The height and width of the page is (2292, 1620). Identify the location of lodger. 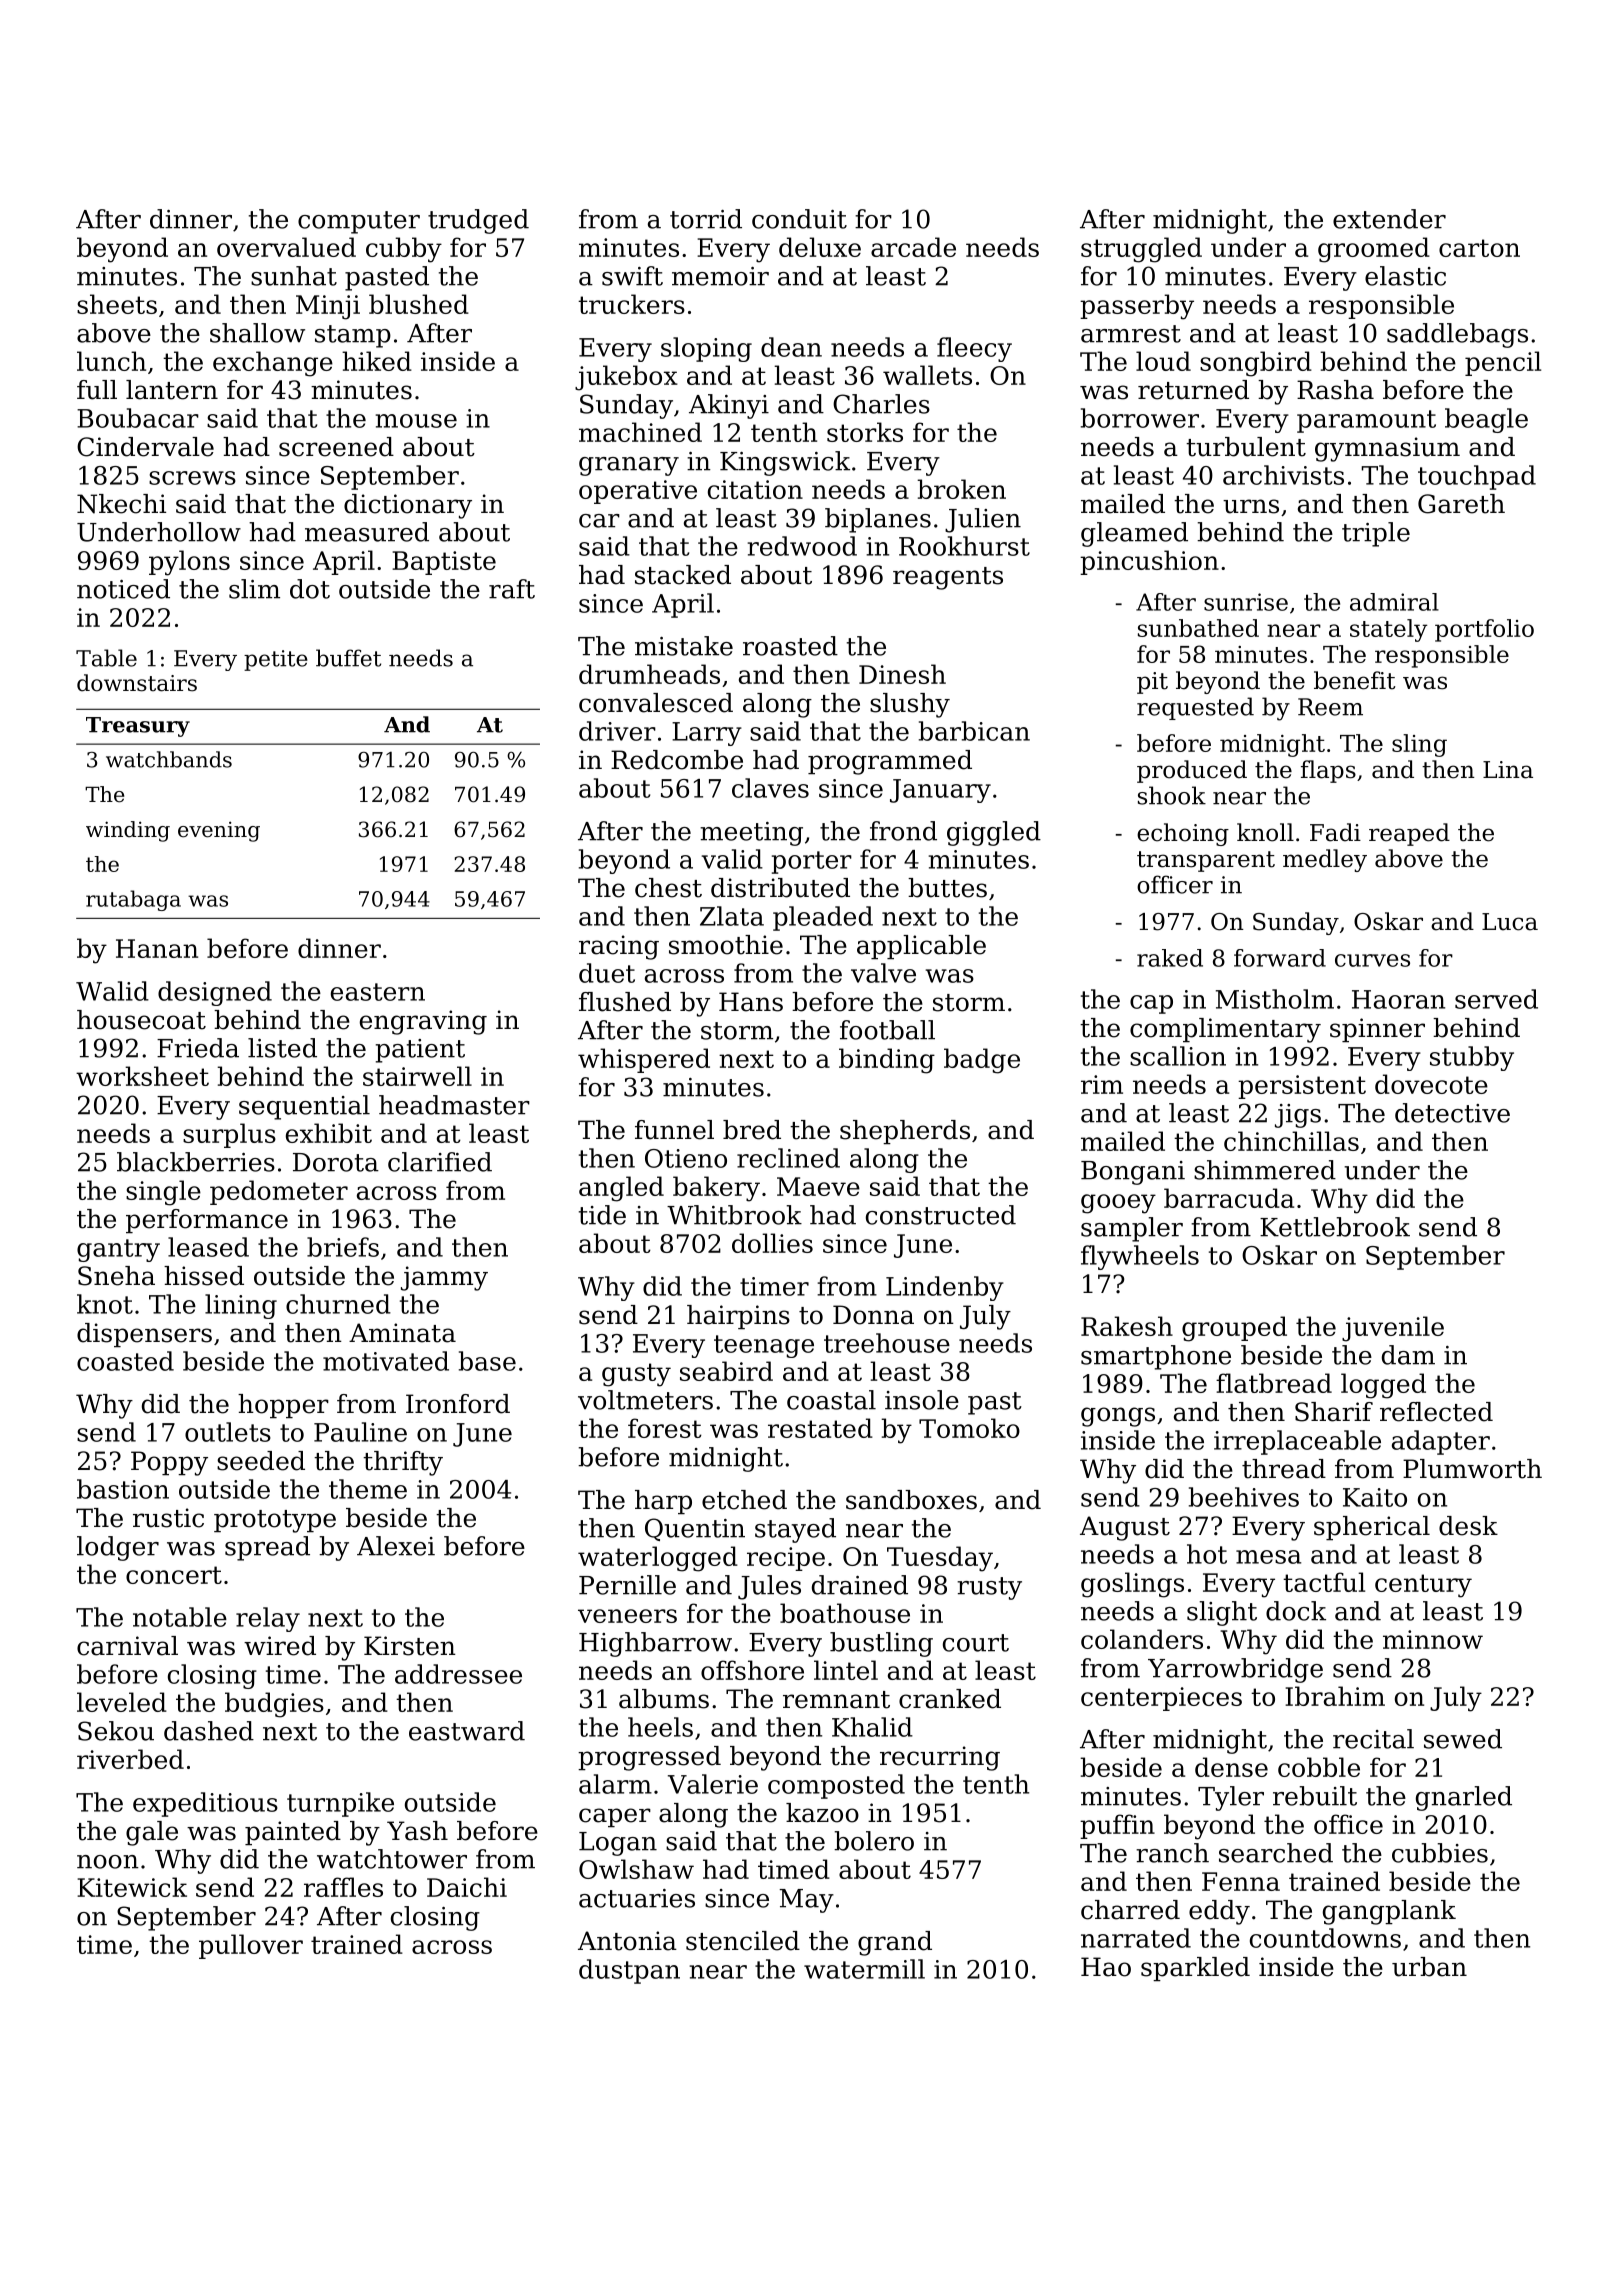
(118, 1548).
